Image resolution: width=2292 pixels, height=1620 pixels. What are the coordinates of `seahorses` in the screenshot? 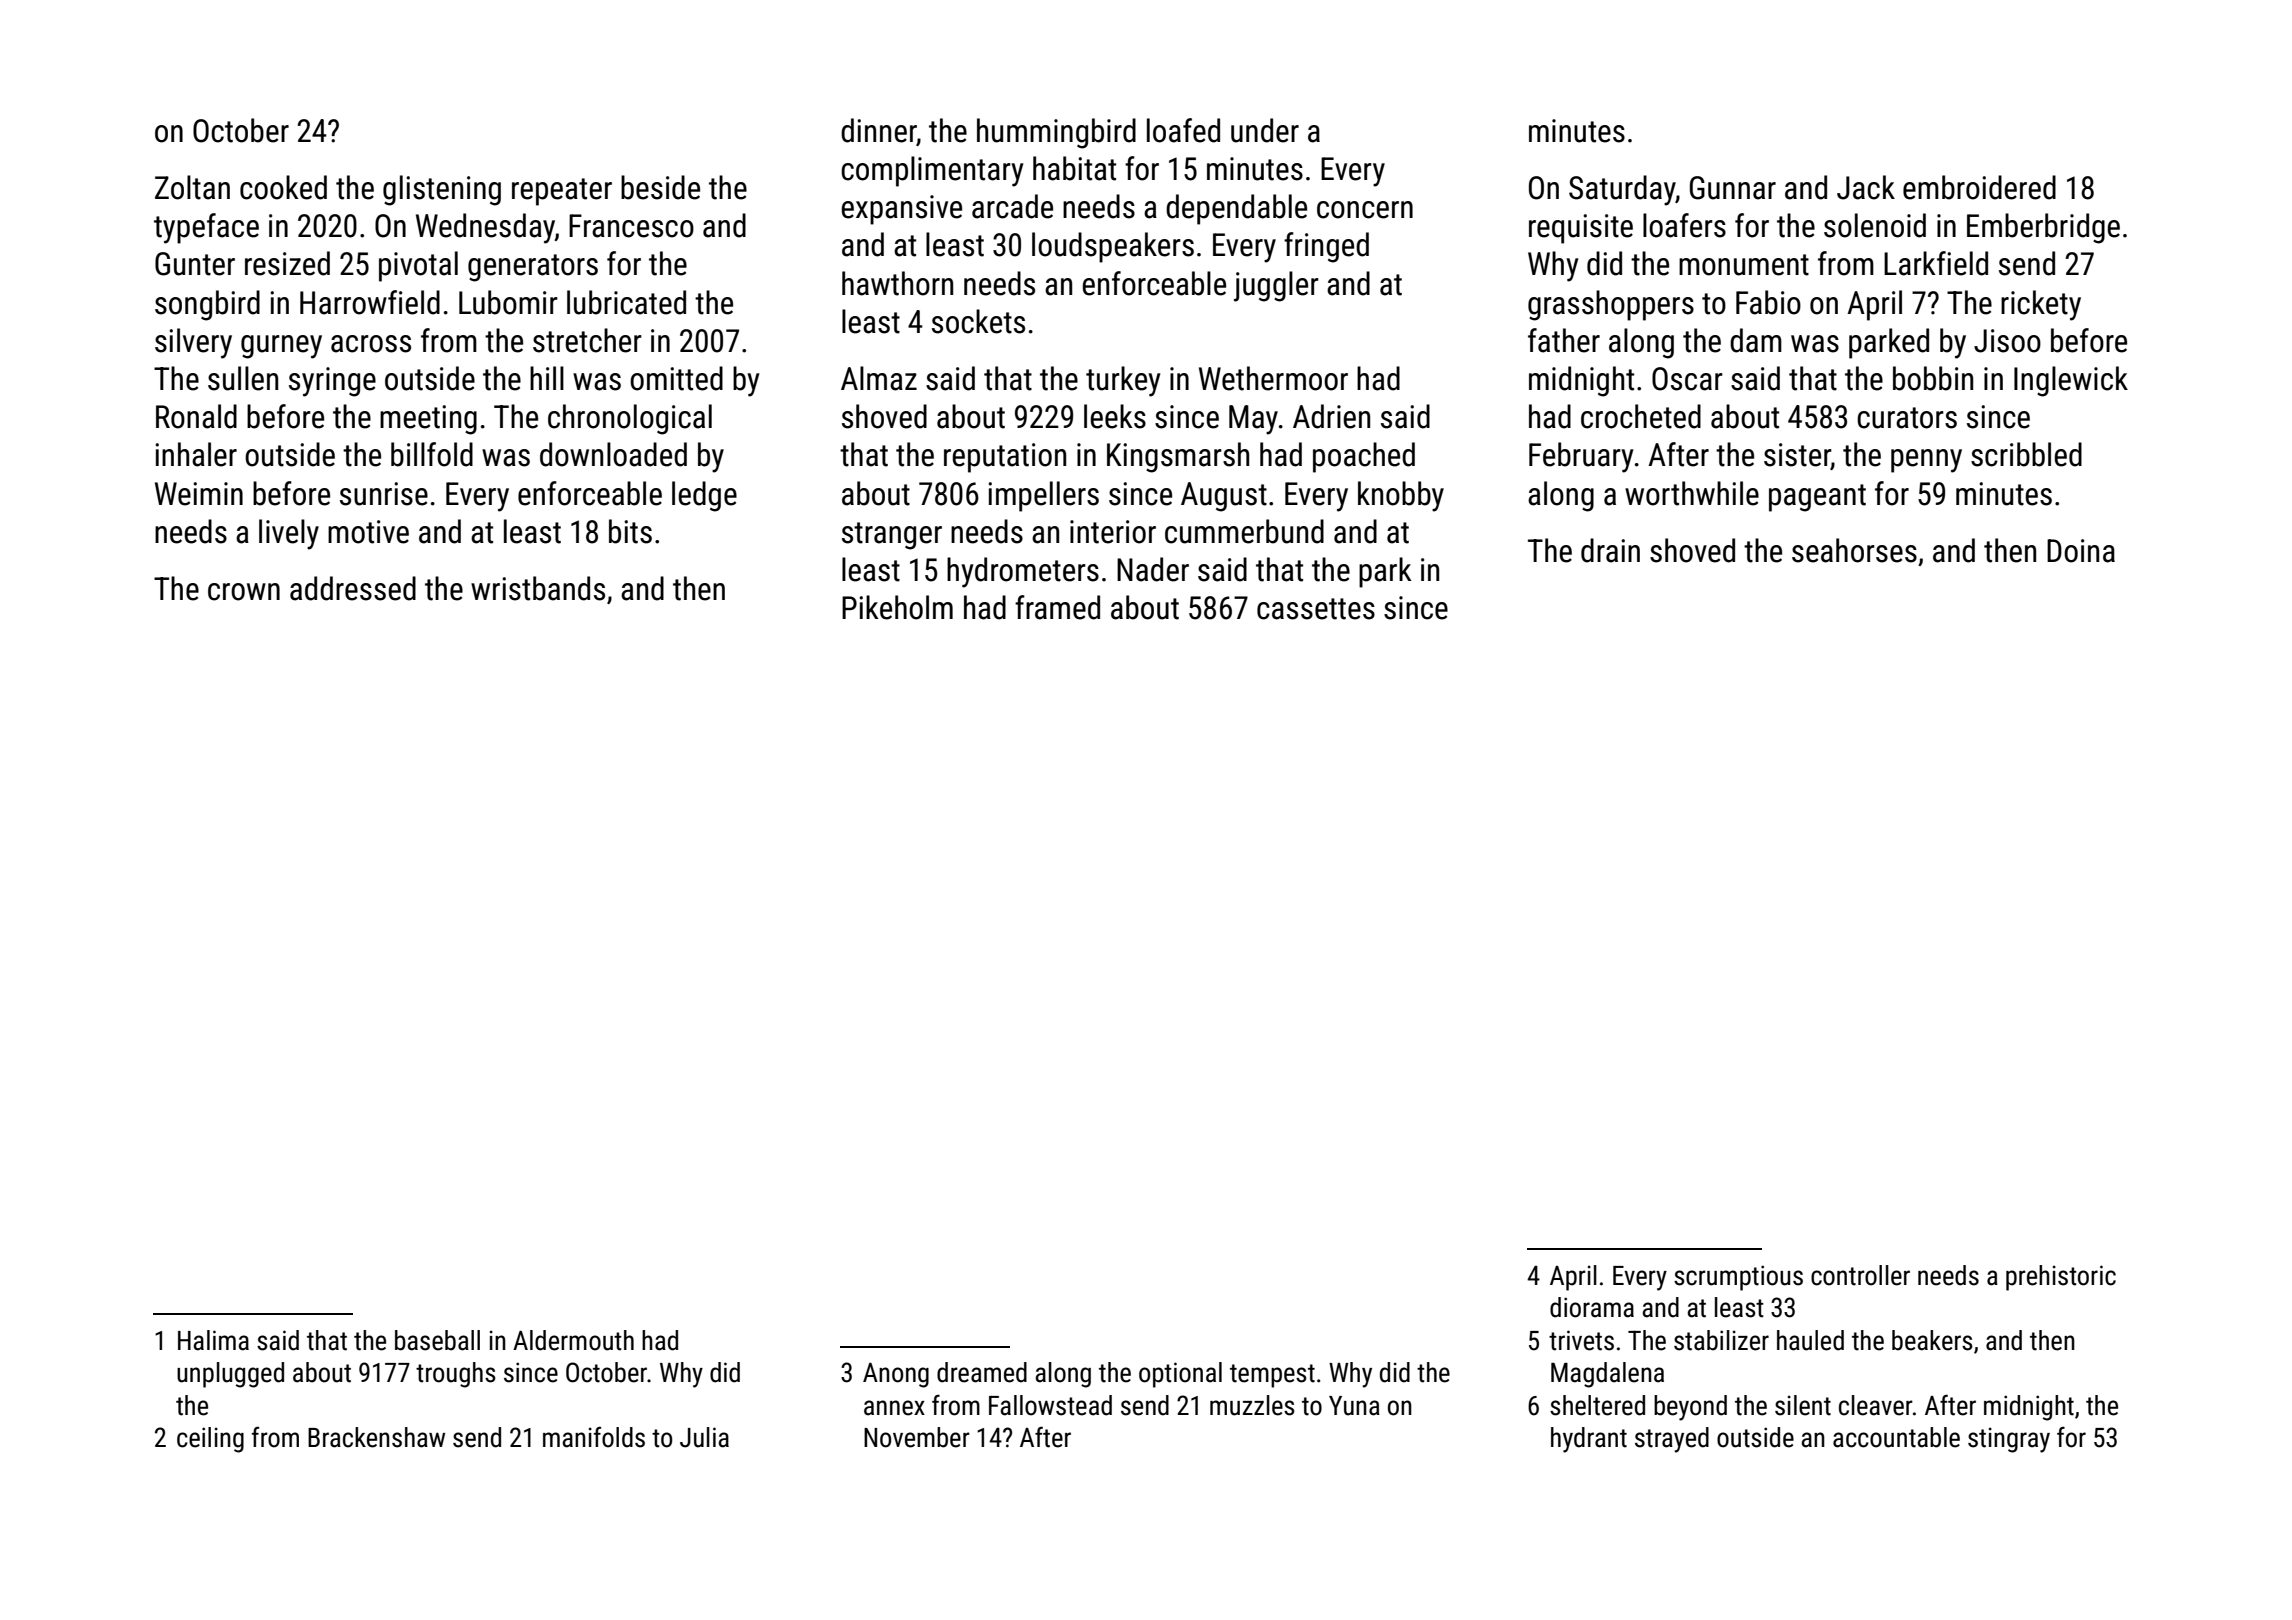 It's located at (1854, 550).
